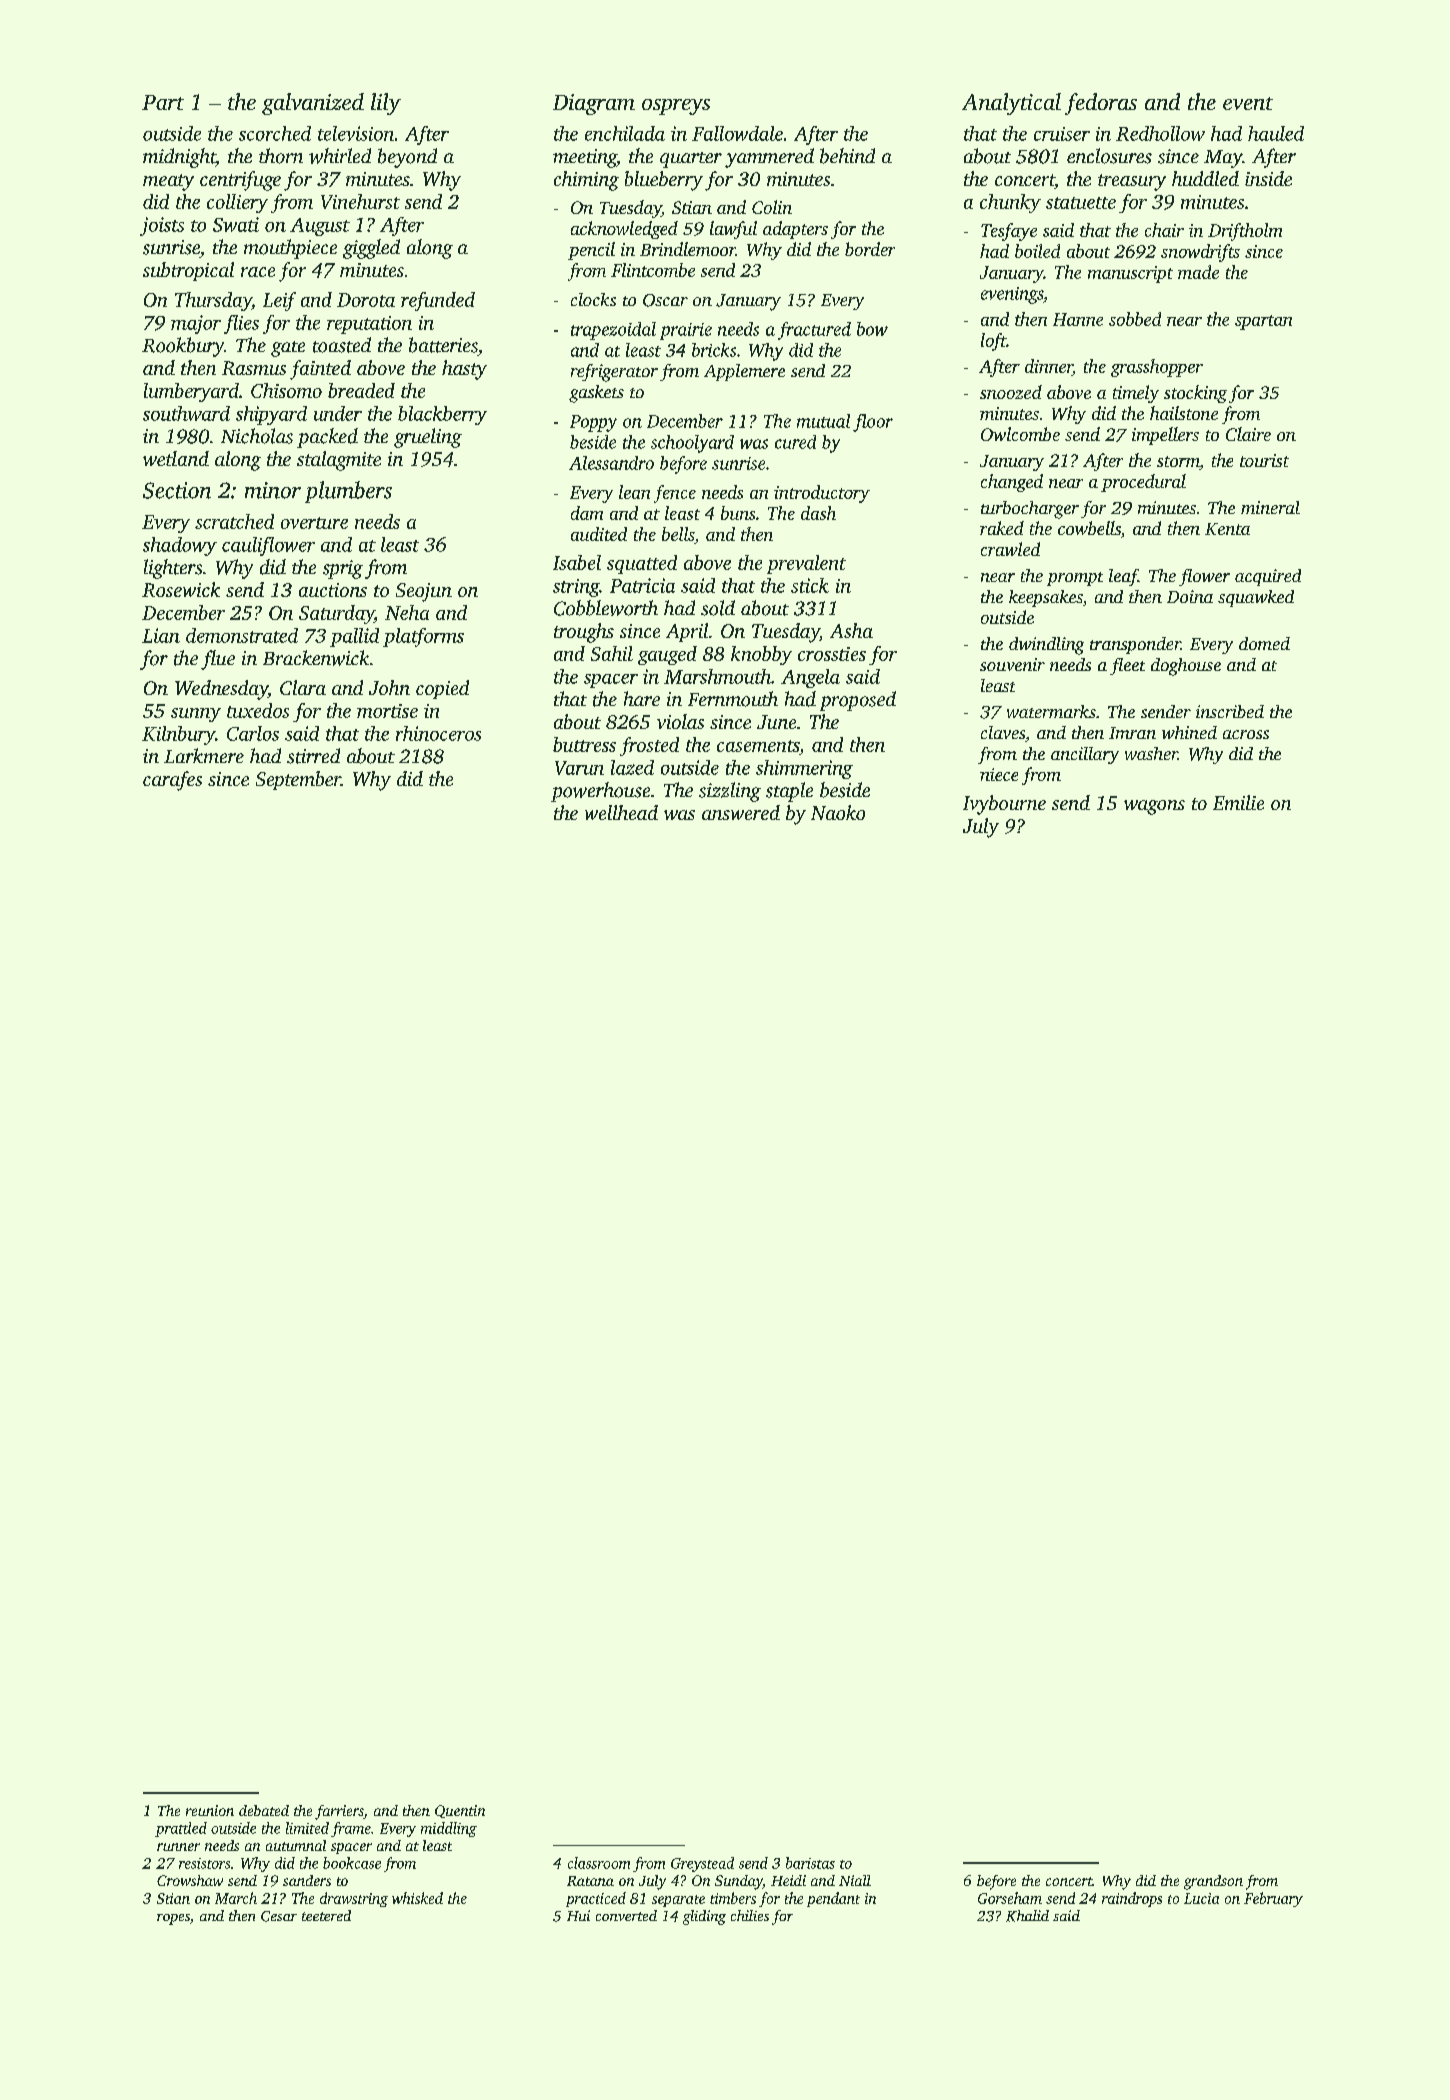  Describe the element at coordinates (210, 1810) in the screenshot. I see `reunion` at that location.
